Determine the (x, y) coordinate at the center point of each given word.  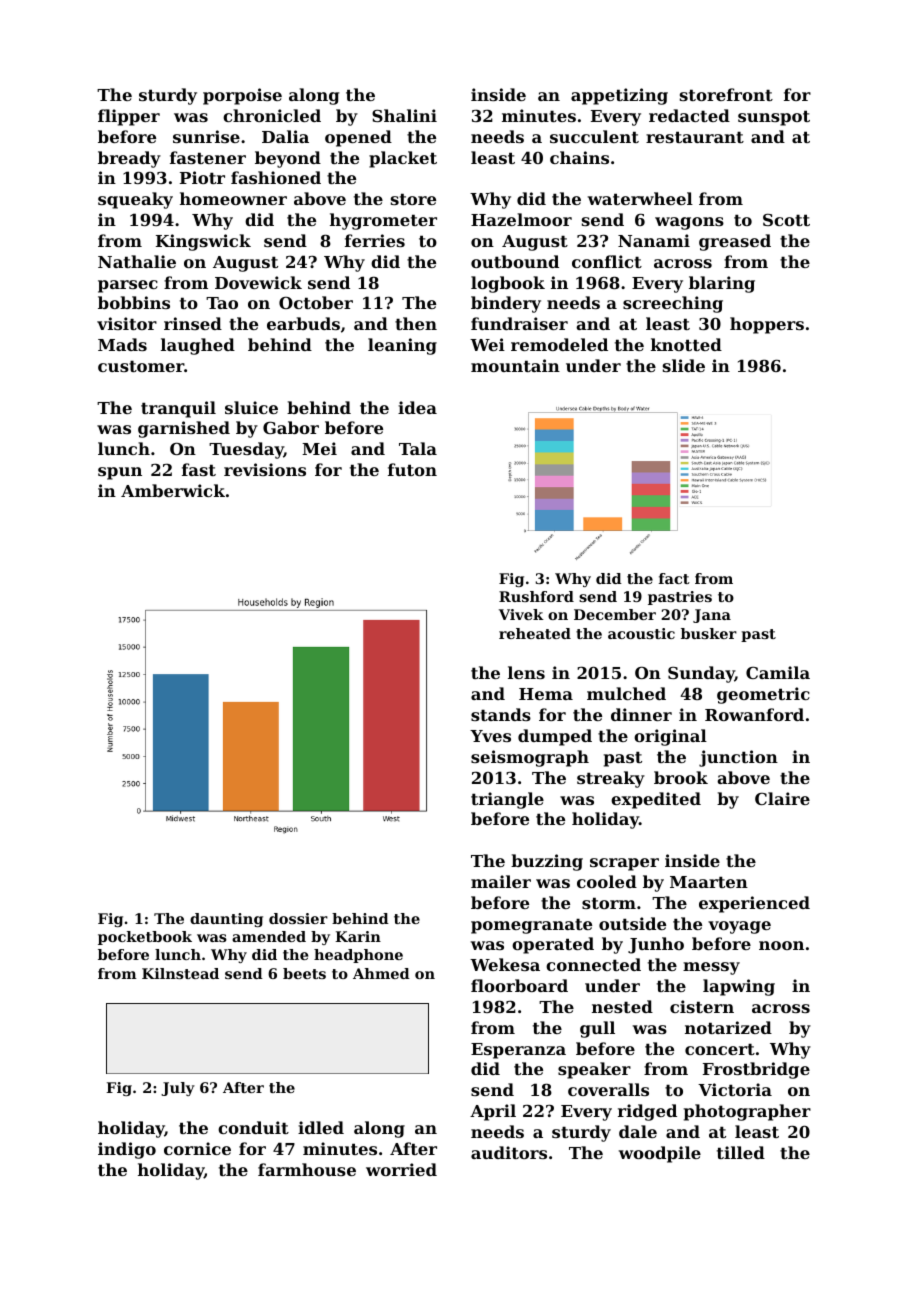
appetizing (619, 96)
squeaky (135, 200)
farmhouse (307, 1169)
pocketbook (145, 938)
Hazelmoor (521, 219)
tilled (741, 1152)
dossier (298, 918)
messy (711, 968)
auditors (509, 1152)
